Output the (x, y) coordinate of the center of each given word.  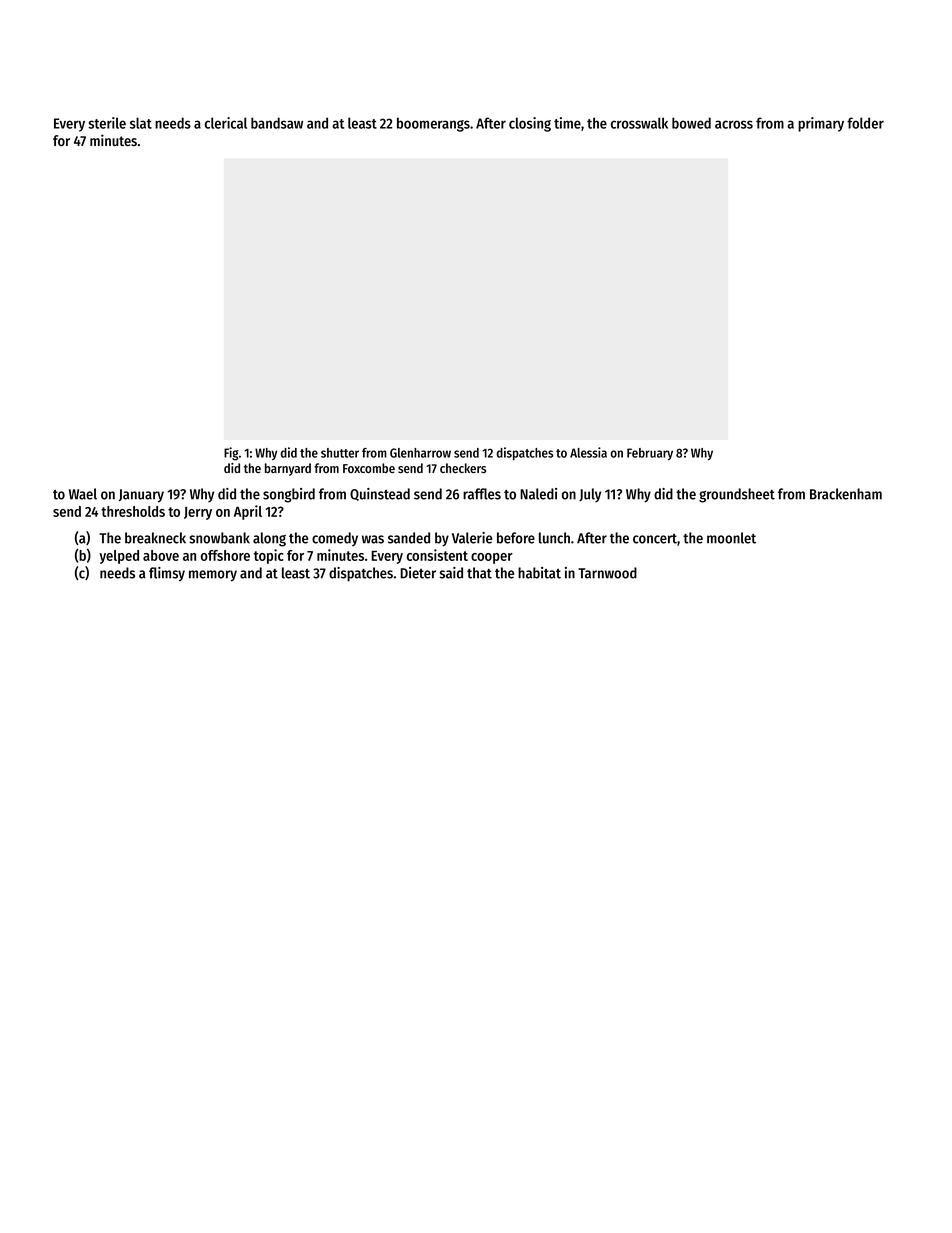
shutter (340, 453)
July (590, 495)
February (650, 454)
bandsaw (277, 123)
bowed (691, 123)
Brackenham (846, 494)
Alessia (588, 452)
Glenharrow (420, 453)
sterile (107, 123)
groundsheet (737, 495)
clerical (226, 123)
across (734, 124)
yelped (119, 557)
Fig (231, 454)
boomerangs (433, 125)
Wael (83, 494)
